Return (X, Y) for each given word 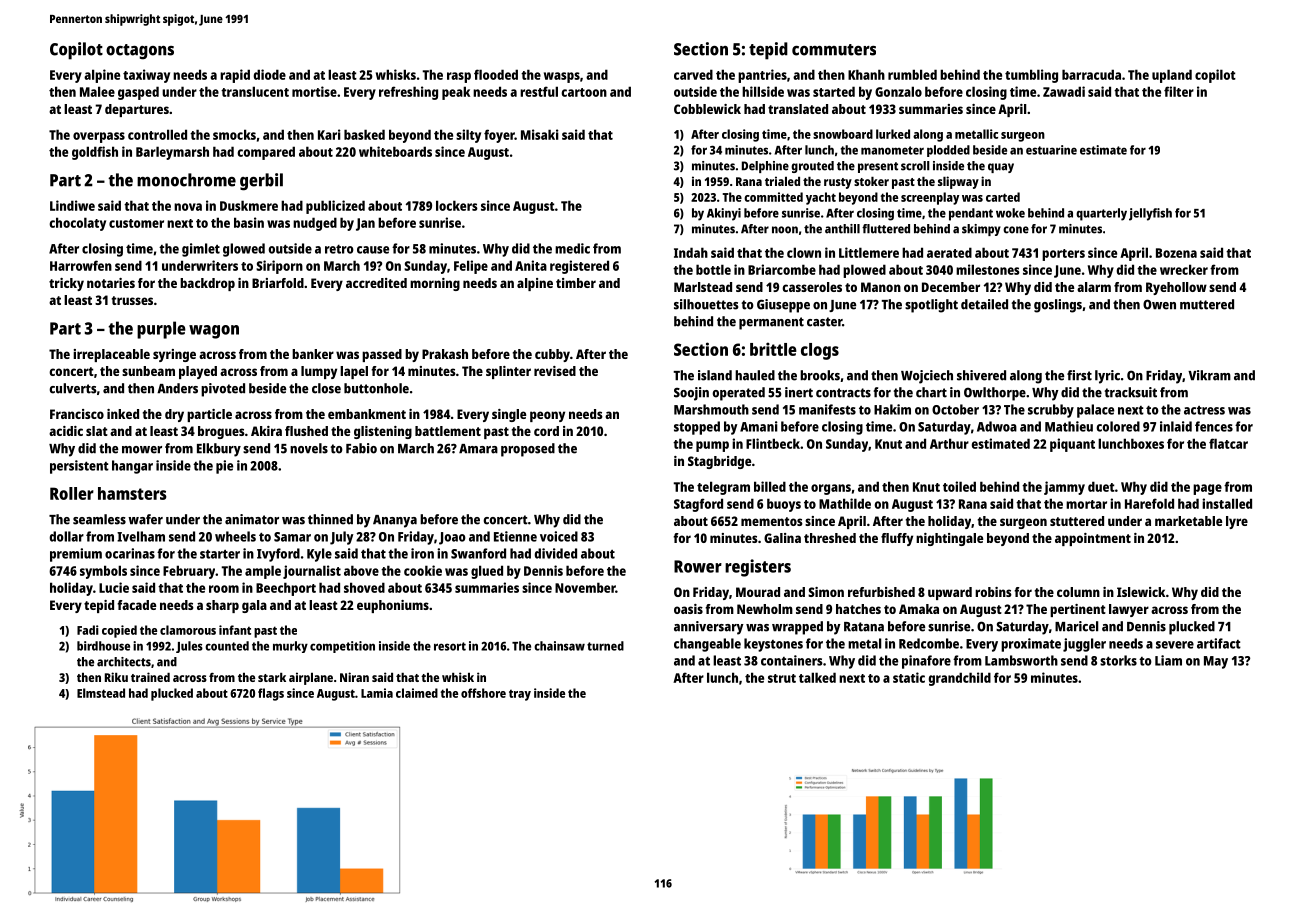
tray (520, 695)
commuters (834, 50)
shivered (981, 375)
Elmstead (101, 693)
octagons (140, 52)
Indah (691, 252)
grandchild (960, 679)
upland (1172, 76)
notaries (111, 283)
